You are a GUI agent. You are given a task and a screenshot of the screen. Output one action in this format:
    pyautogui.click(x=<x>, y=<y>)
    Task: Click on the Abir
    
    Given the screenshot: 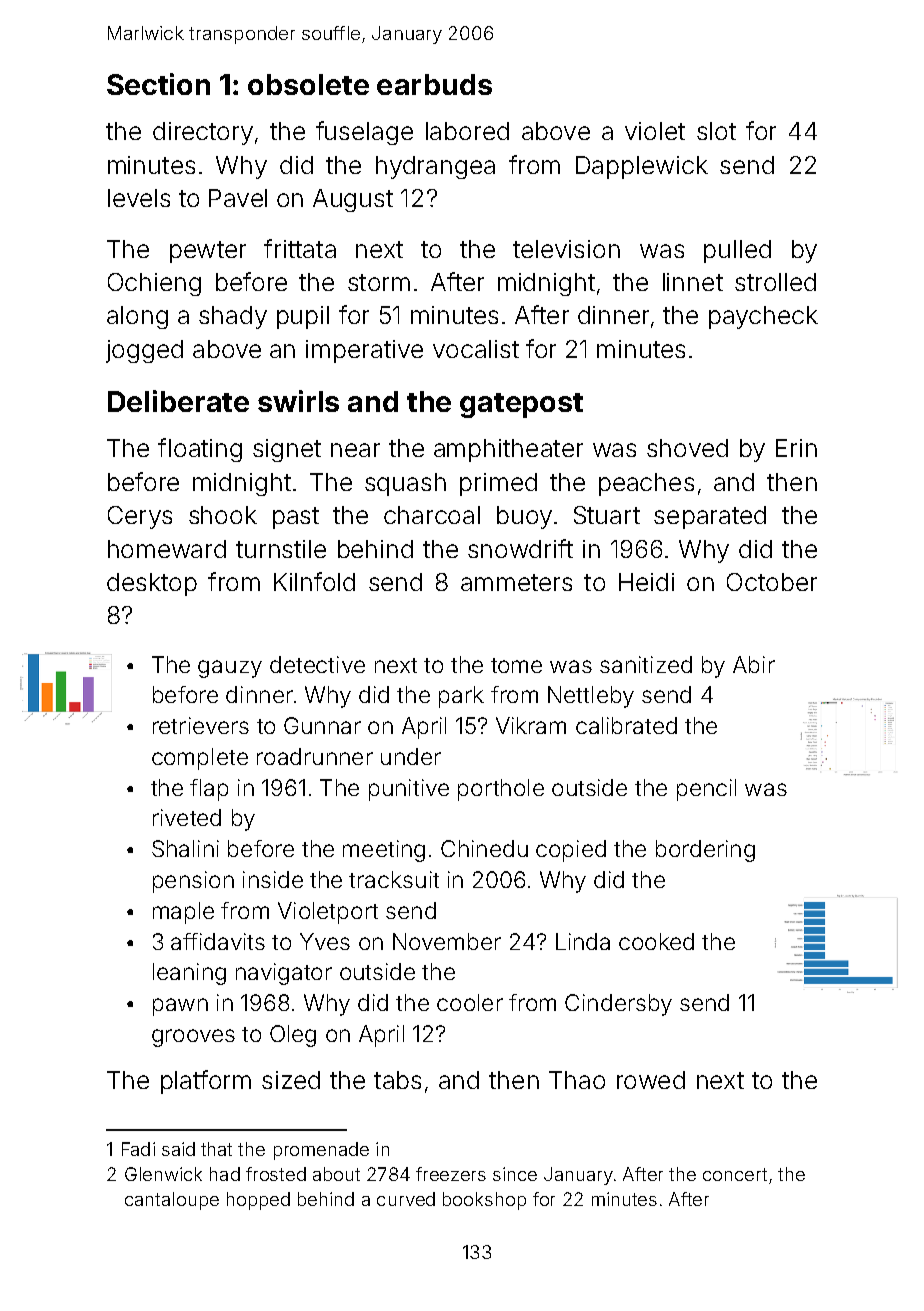 What is the action you would take?
    pyautogui.click(x=754, y=664)
